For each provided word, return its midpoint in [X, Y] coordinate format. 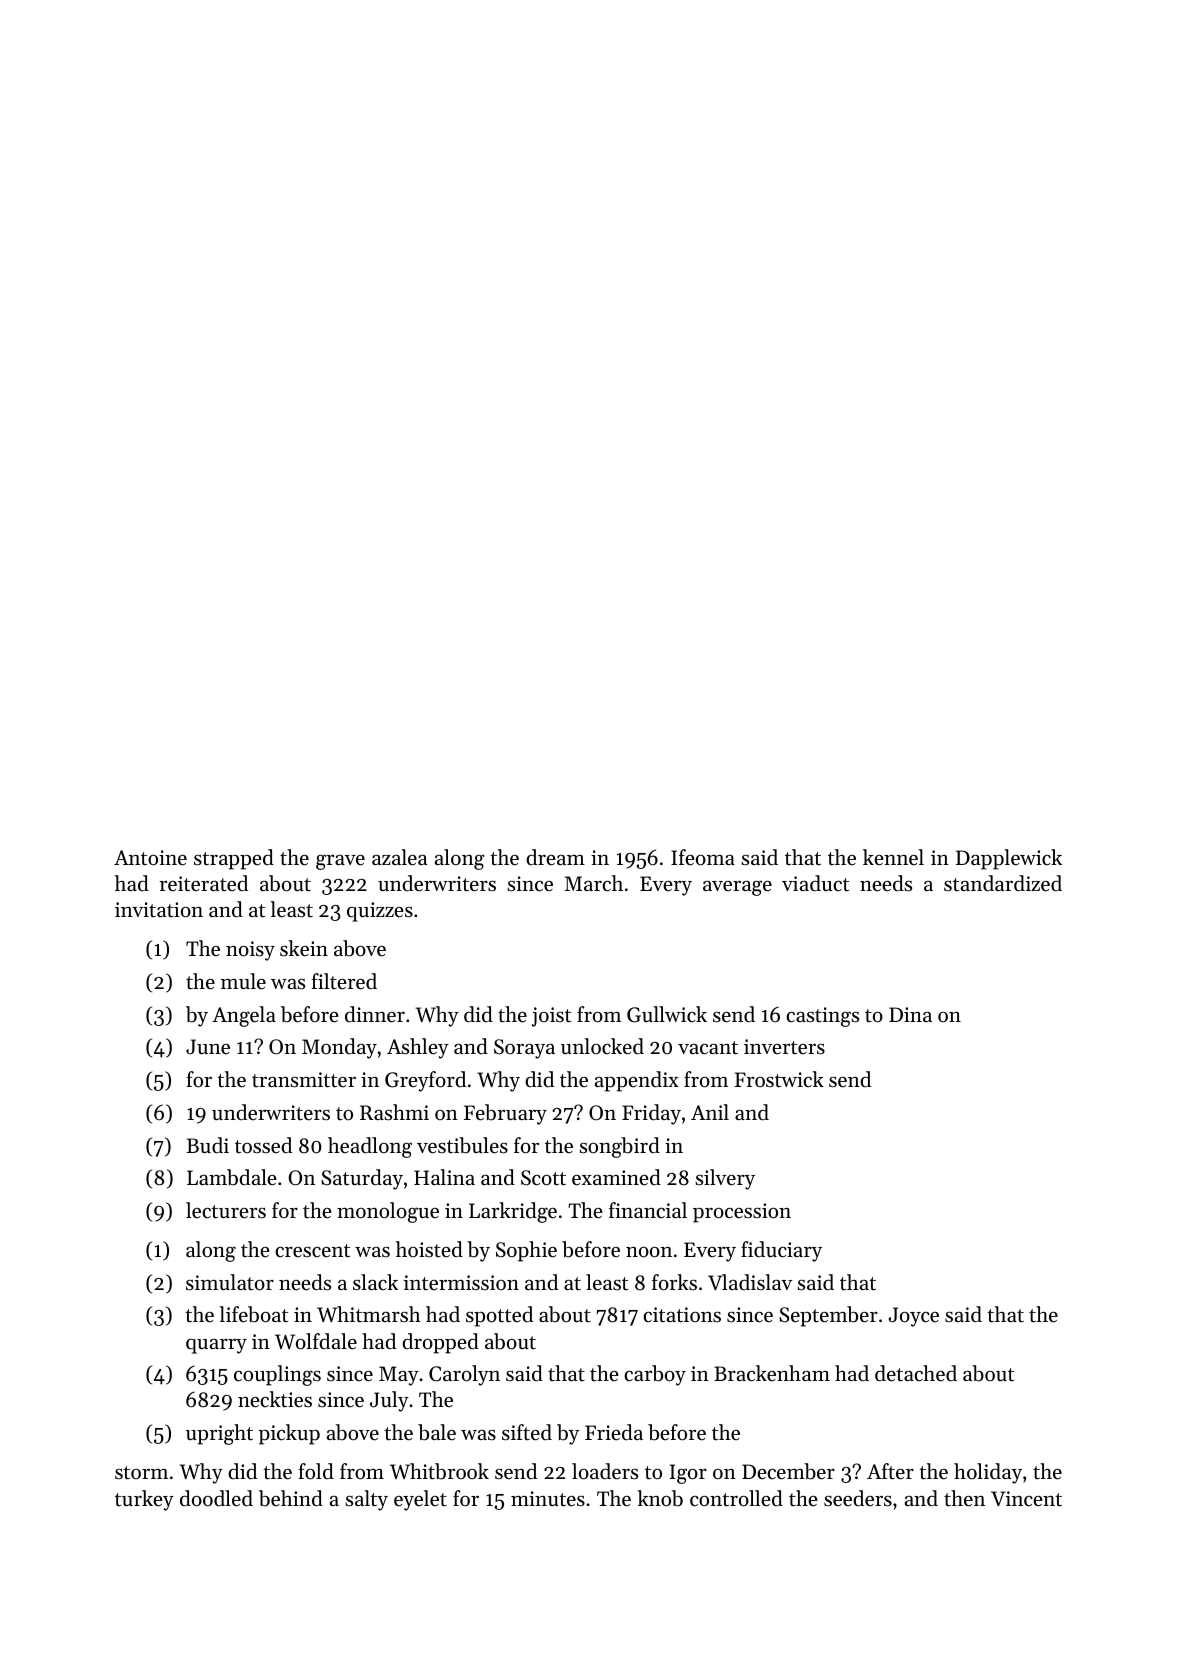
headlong [370, 1147]
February [505, 1114]
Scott [543, 1178]
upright [219, 1434]
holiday [988, 1473]
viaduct [815, 883]
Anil [710, 1112]
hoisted [429, 1249]
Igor [688, 1474]
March [594, 883]
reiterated [203, 883]
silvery [725, 1179]
